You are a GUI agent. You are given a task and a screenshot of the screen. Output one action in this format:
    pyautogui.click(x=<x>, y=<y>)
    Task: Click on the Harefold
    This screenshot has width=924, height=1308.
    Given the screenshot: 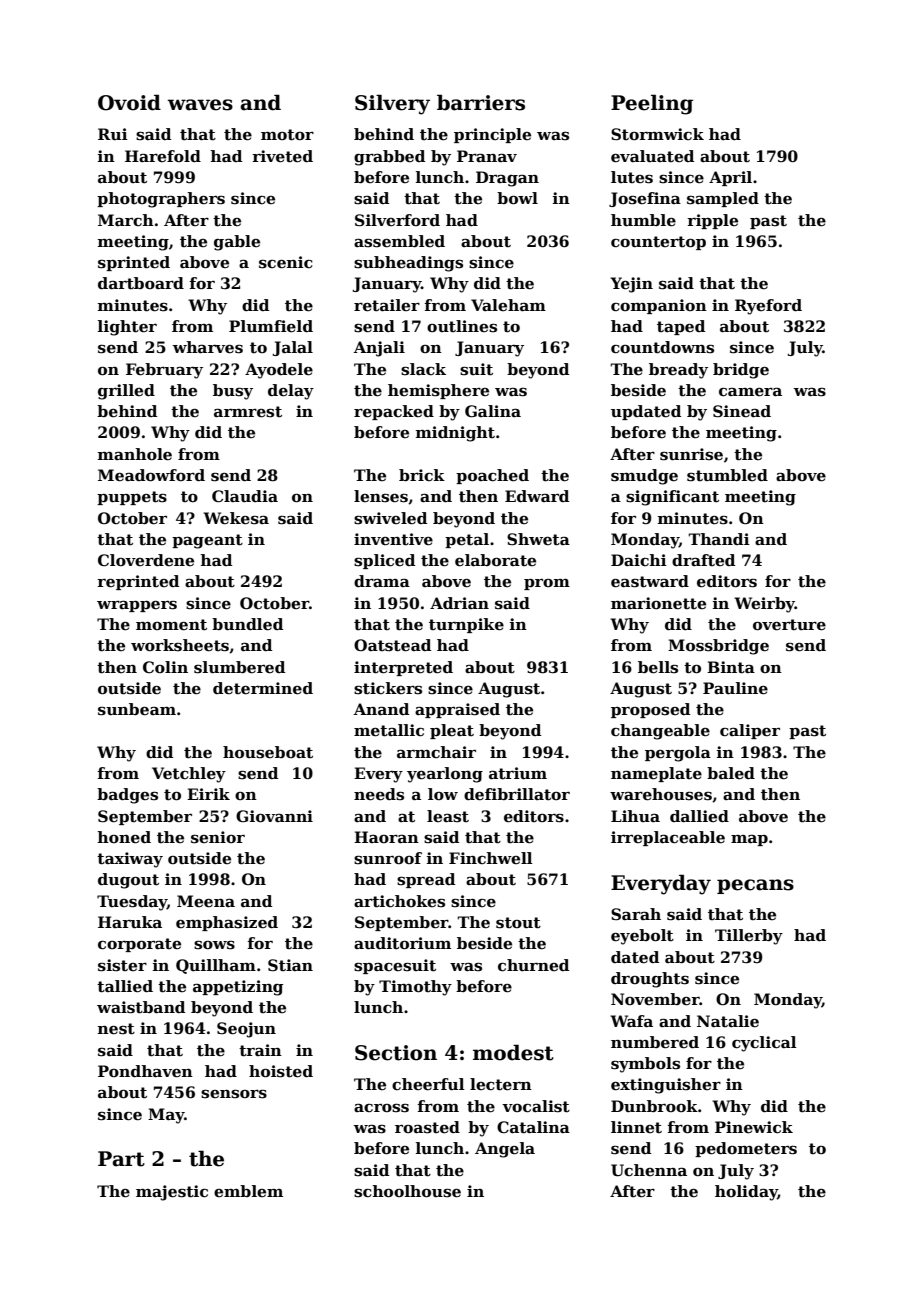 What is the action you would take?
    pyautogui.click(x=163, y=156)
